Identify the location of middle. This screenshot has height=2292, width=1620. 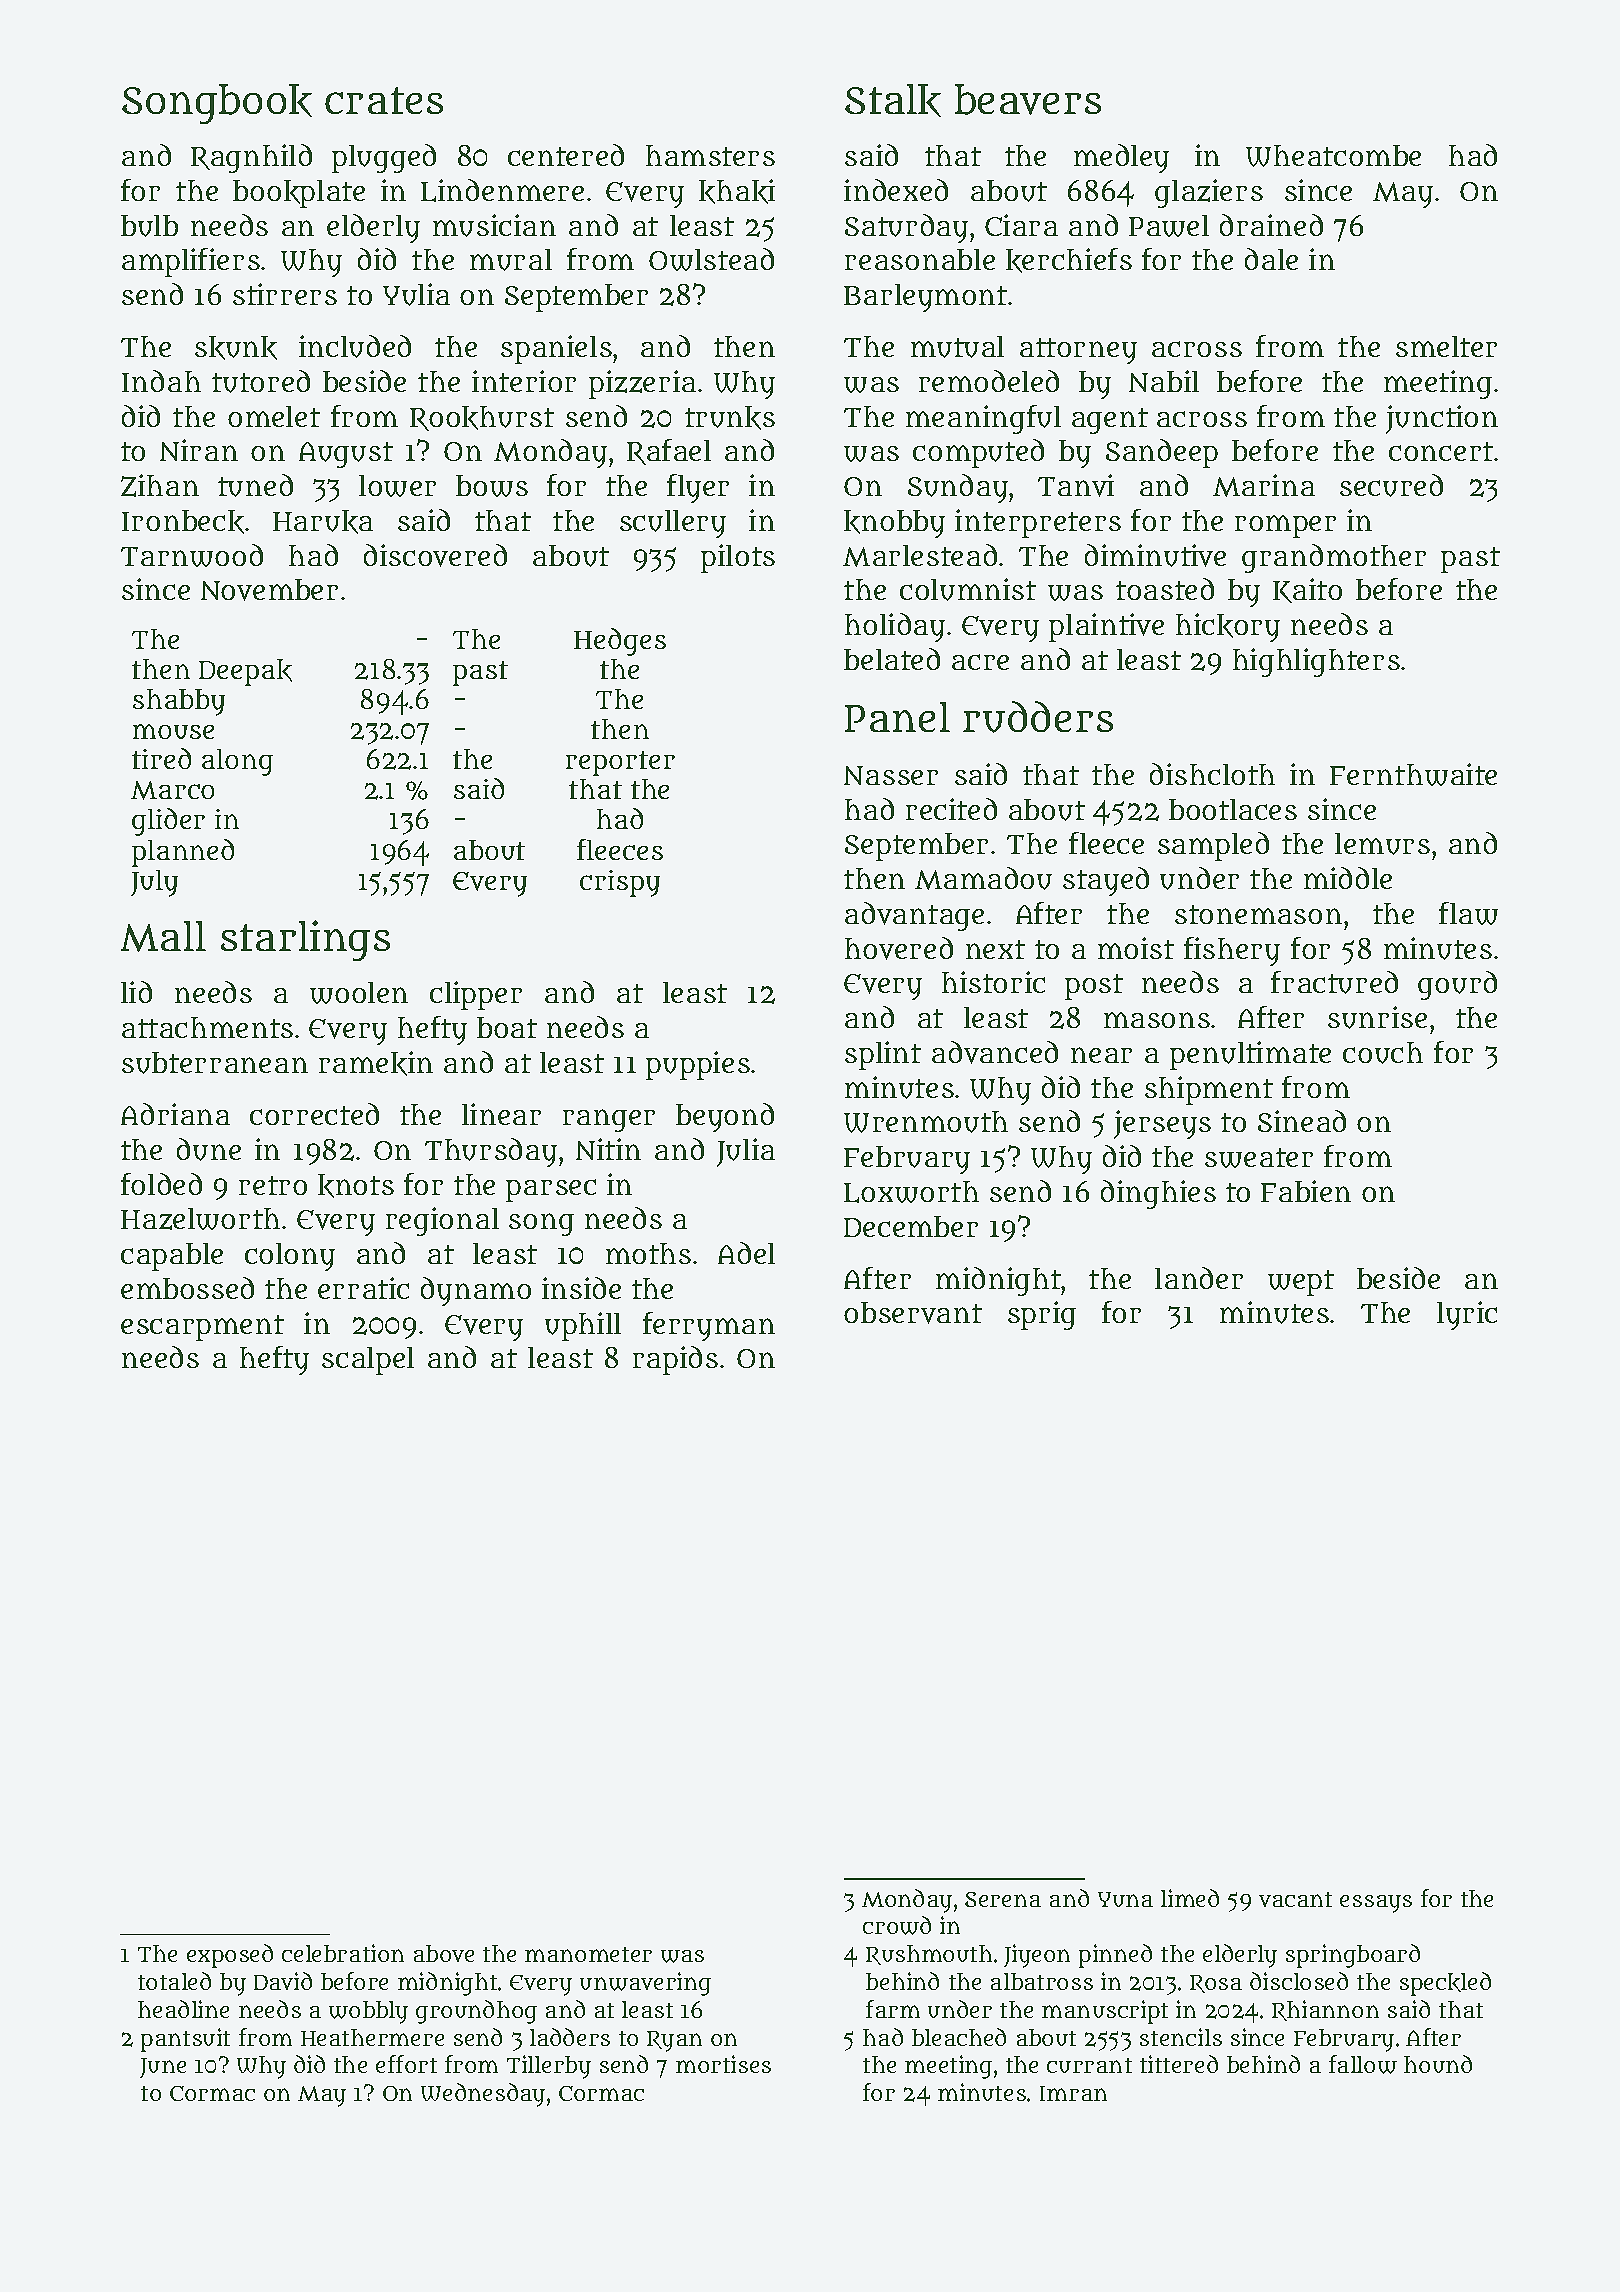
(1348, 878).
